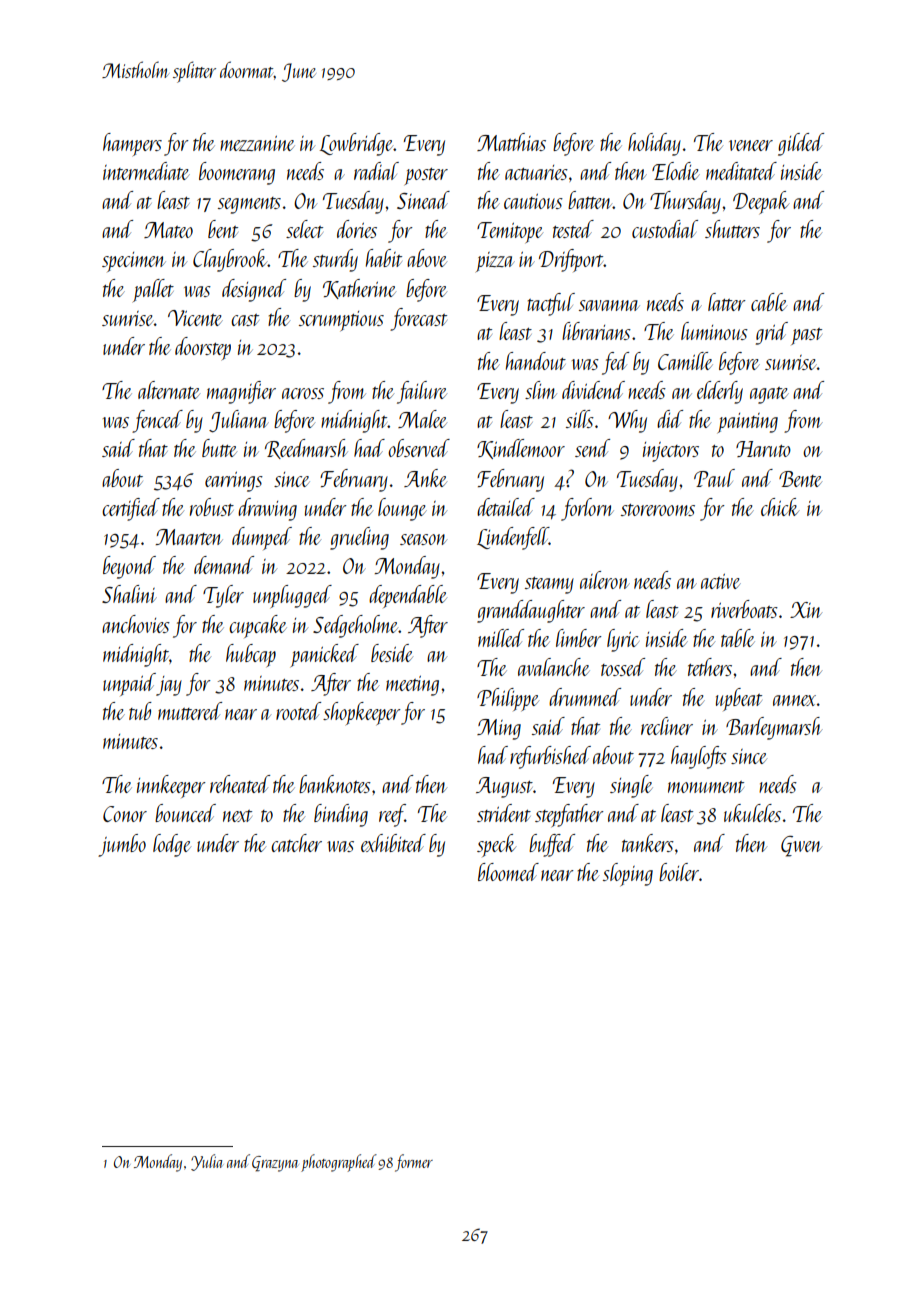  What do you see at coordinates (129, 567) in the screenshot?
I see `beyond` at bounding box center [129, 567].
